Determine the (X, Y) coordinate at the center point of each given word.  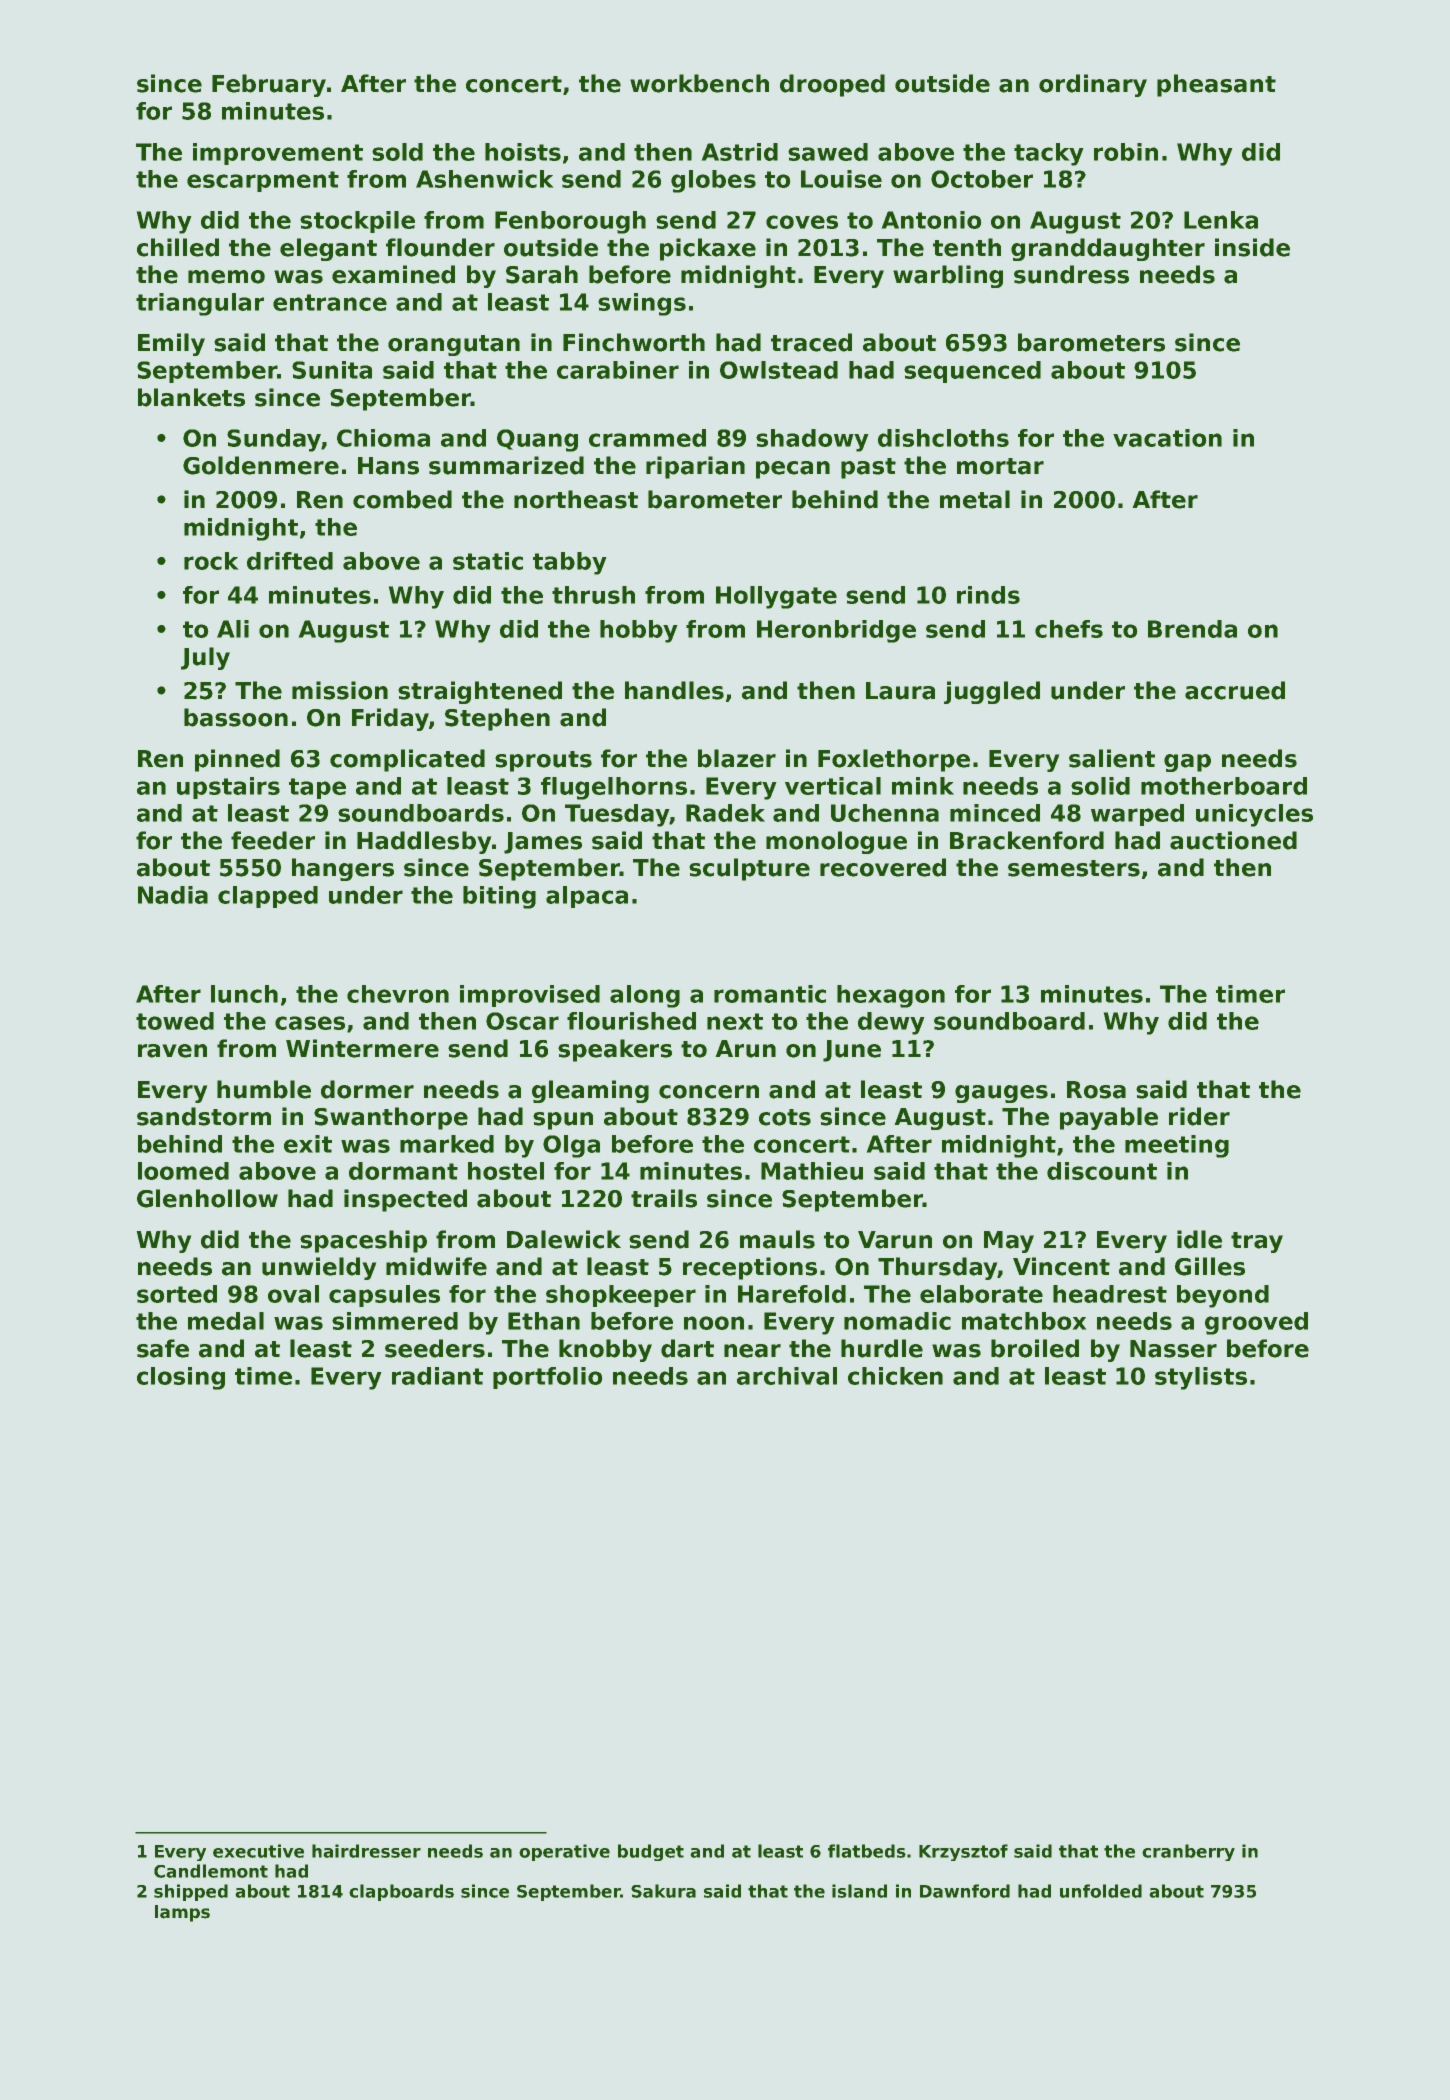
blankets (191, 397)
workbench (699, 83)
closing (181, 1378)
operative (564, 1852)
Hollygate (776, 597)
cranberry (1188, 1852)
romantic (770, 994)
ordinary (1093, 85)
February (269, 85)
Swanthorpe (391, 1118)
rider (1199, 1116)
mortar (1000, 466)
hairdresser (366, 1851)
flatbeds (867, 1851)
